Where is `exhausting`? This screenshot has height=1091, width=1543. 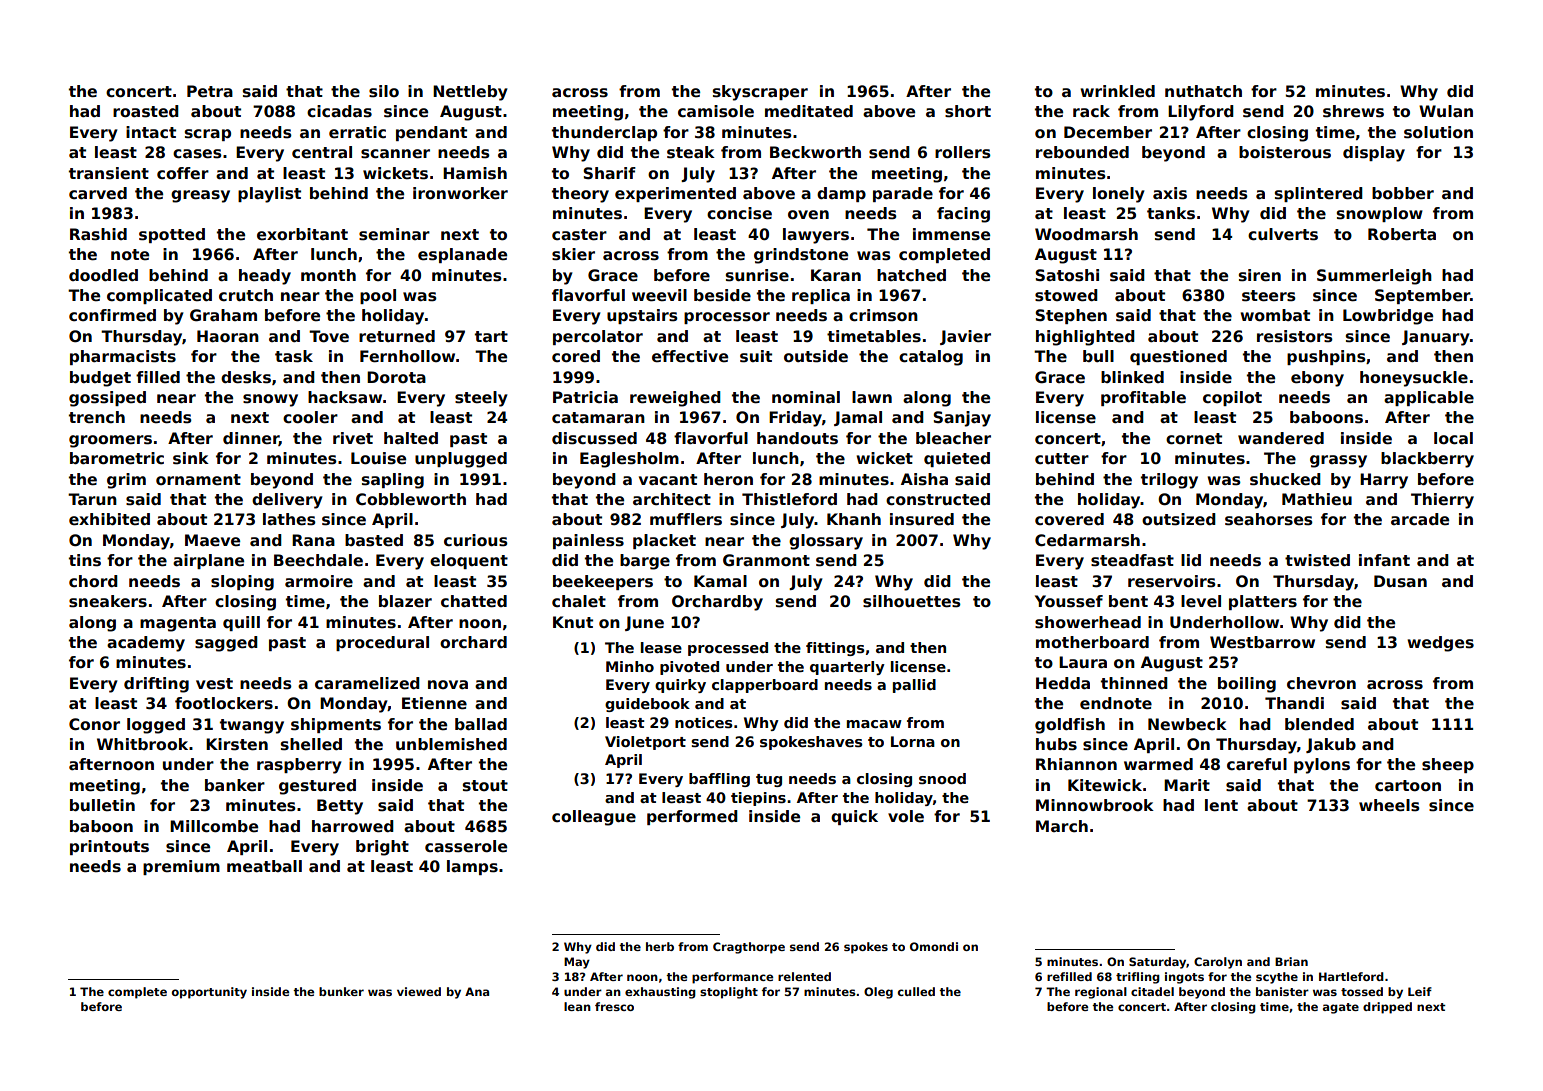
exhausting is located at coordinates (660, 993).
